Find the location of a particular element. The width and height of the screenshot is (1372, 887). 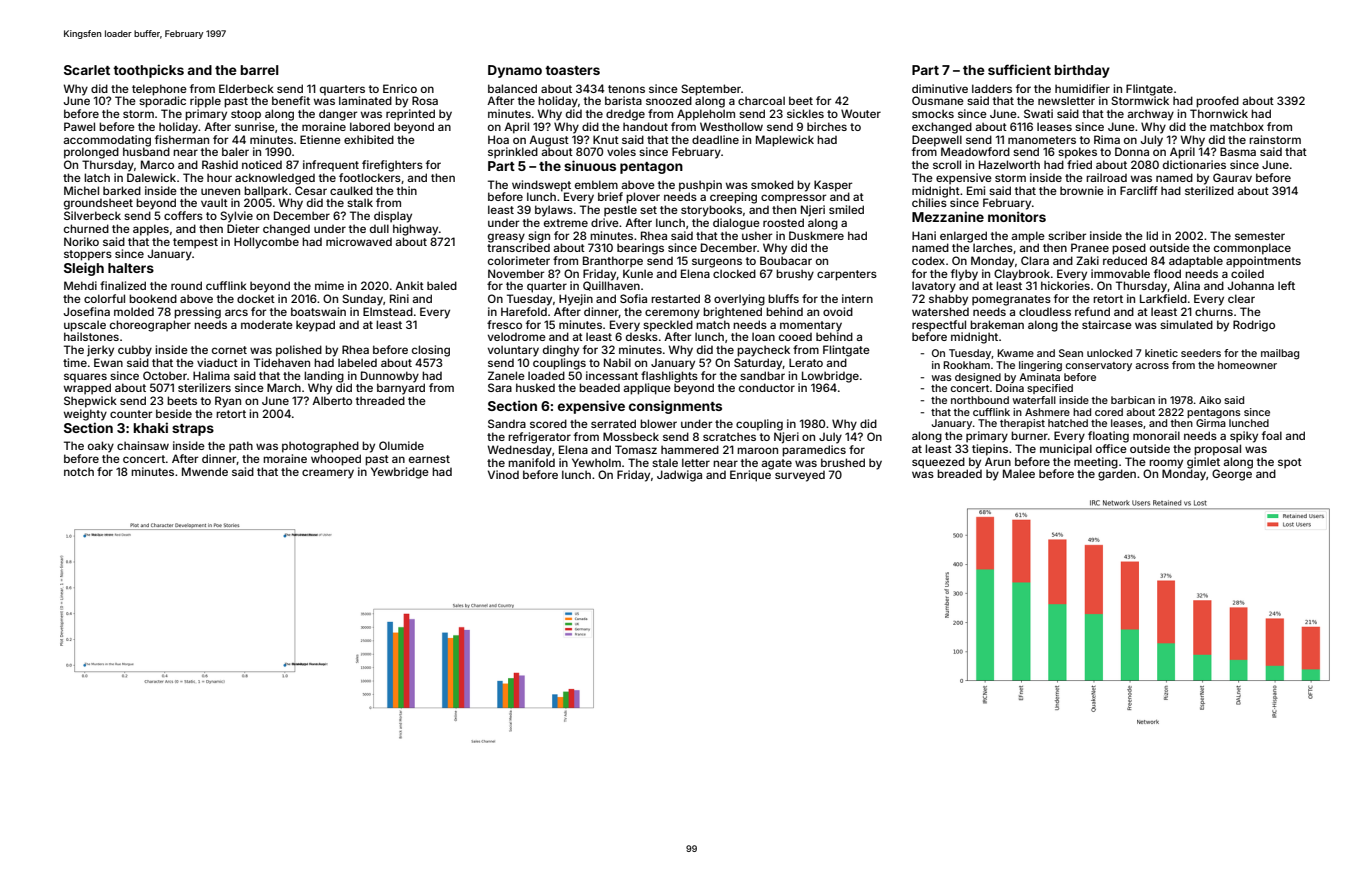

creamery is located at coordinates (328, 474).
